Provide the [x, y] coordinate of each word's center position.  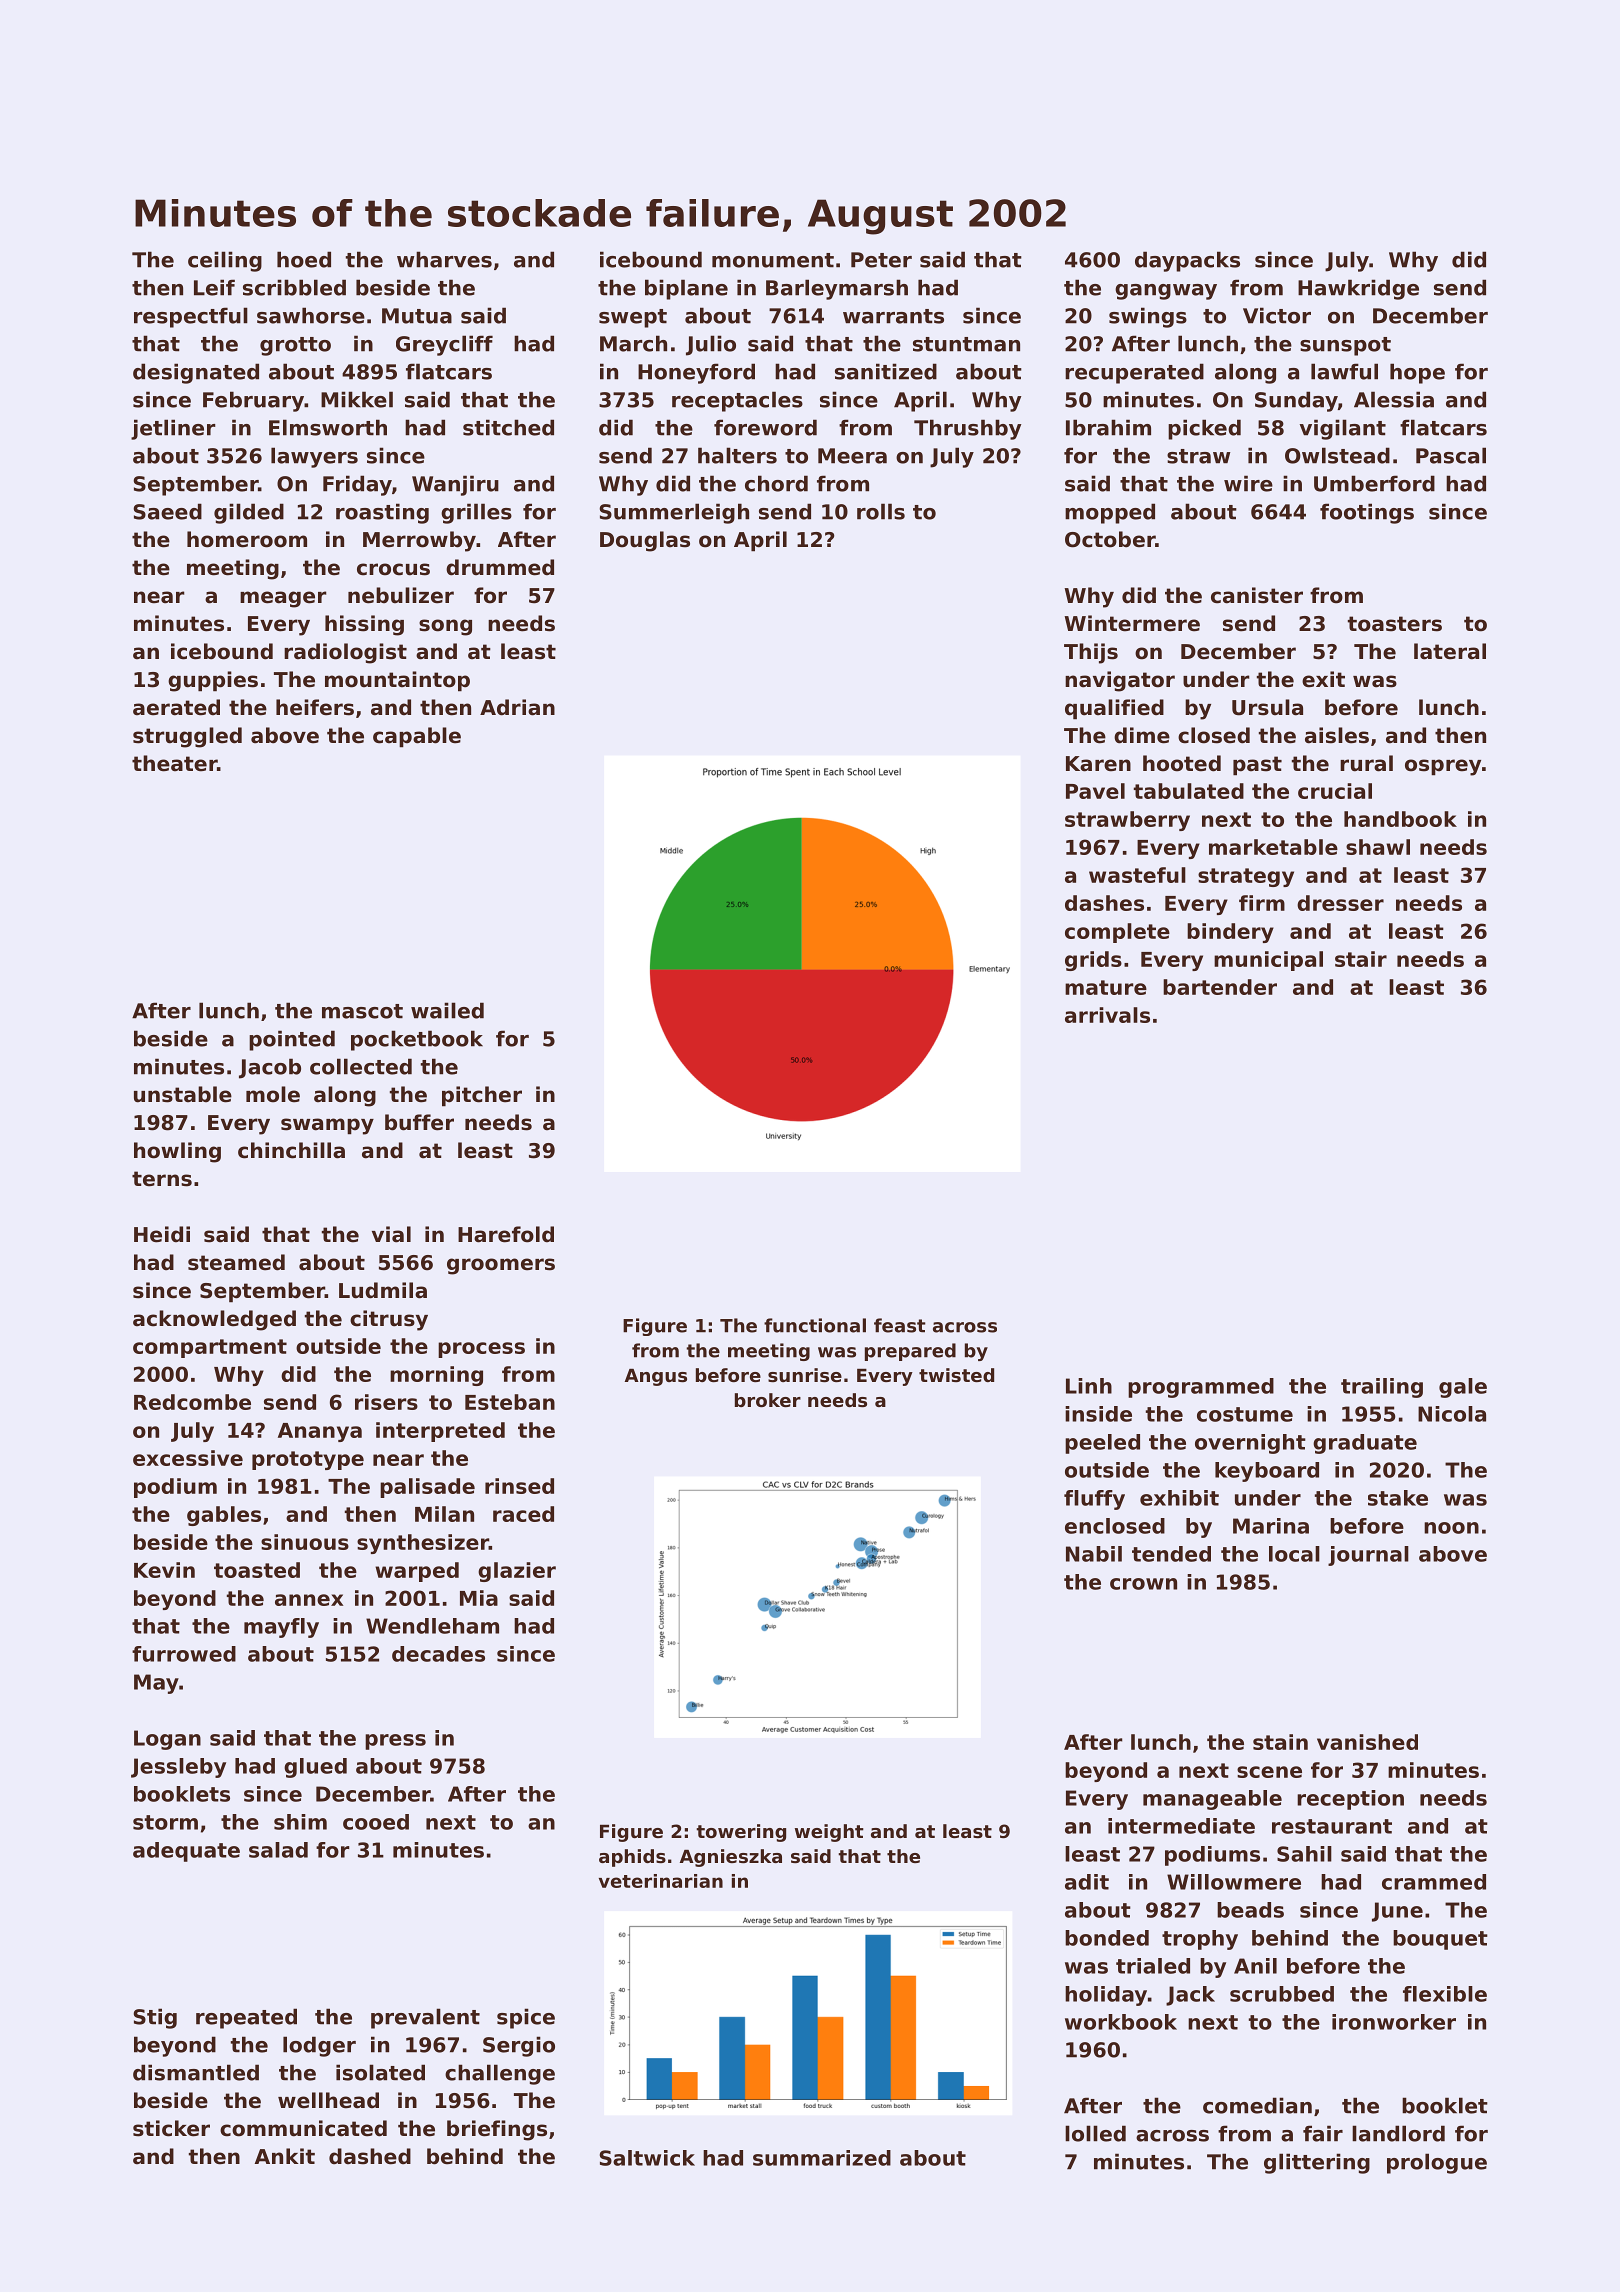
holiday [1106, 1996]
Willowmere [1234, 1882]
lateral [1450, 651]
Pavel [1095, 791]
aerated [176, 707]
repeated [246, 2018]
